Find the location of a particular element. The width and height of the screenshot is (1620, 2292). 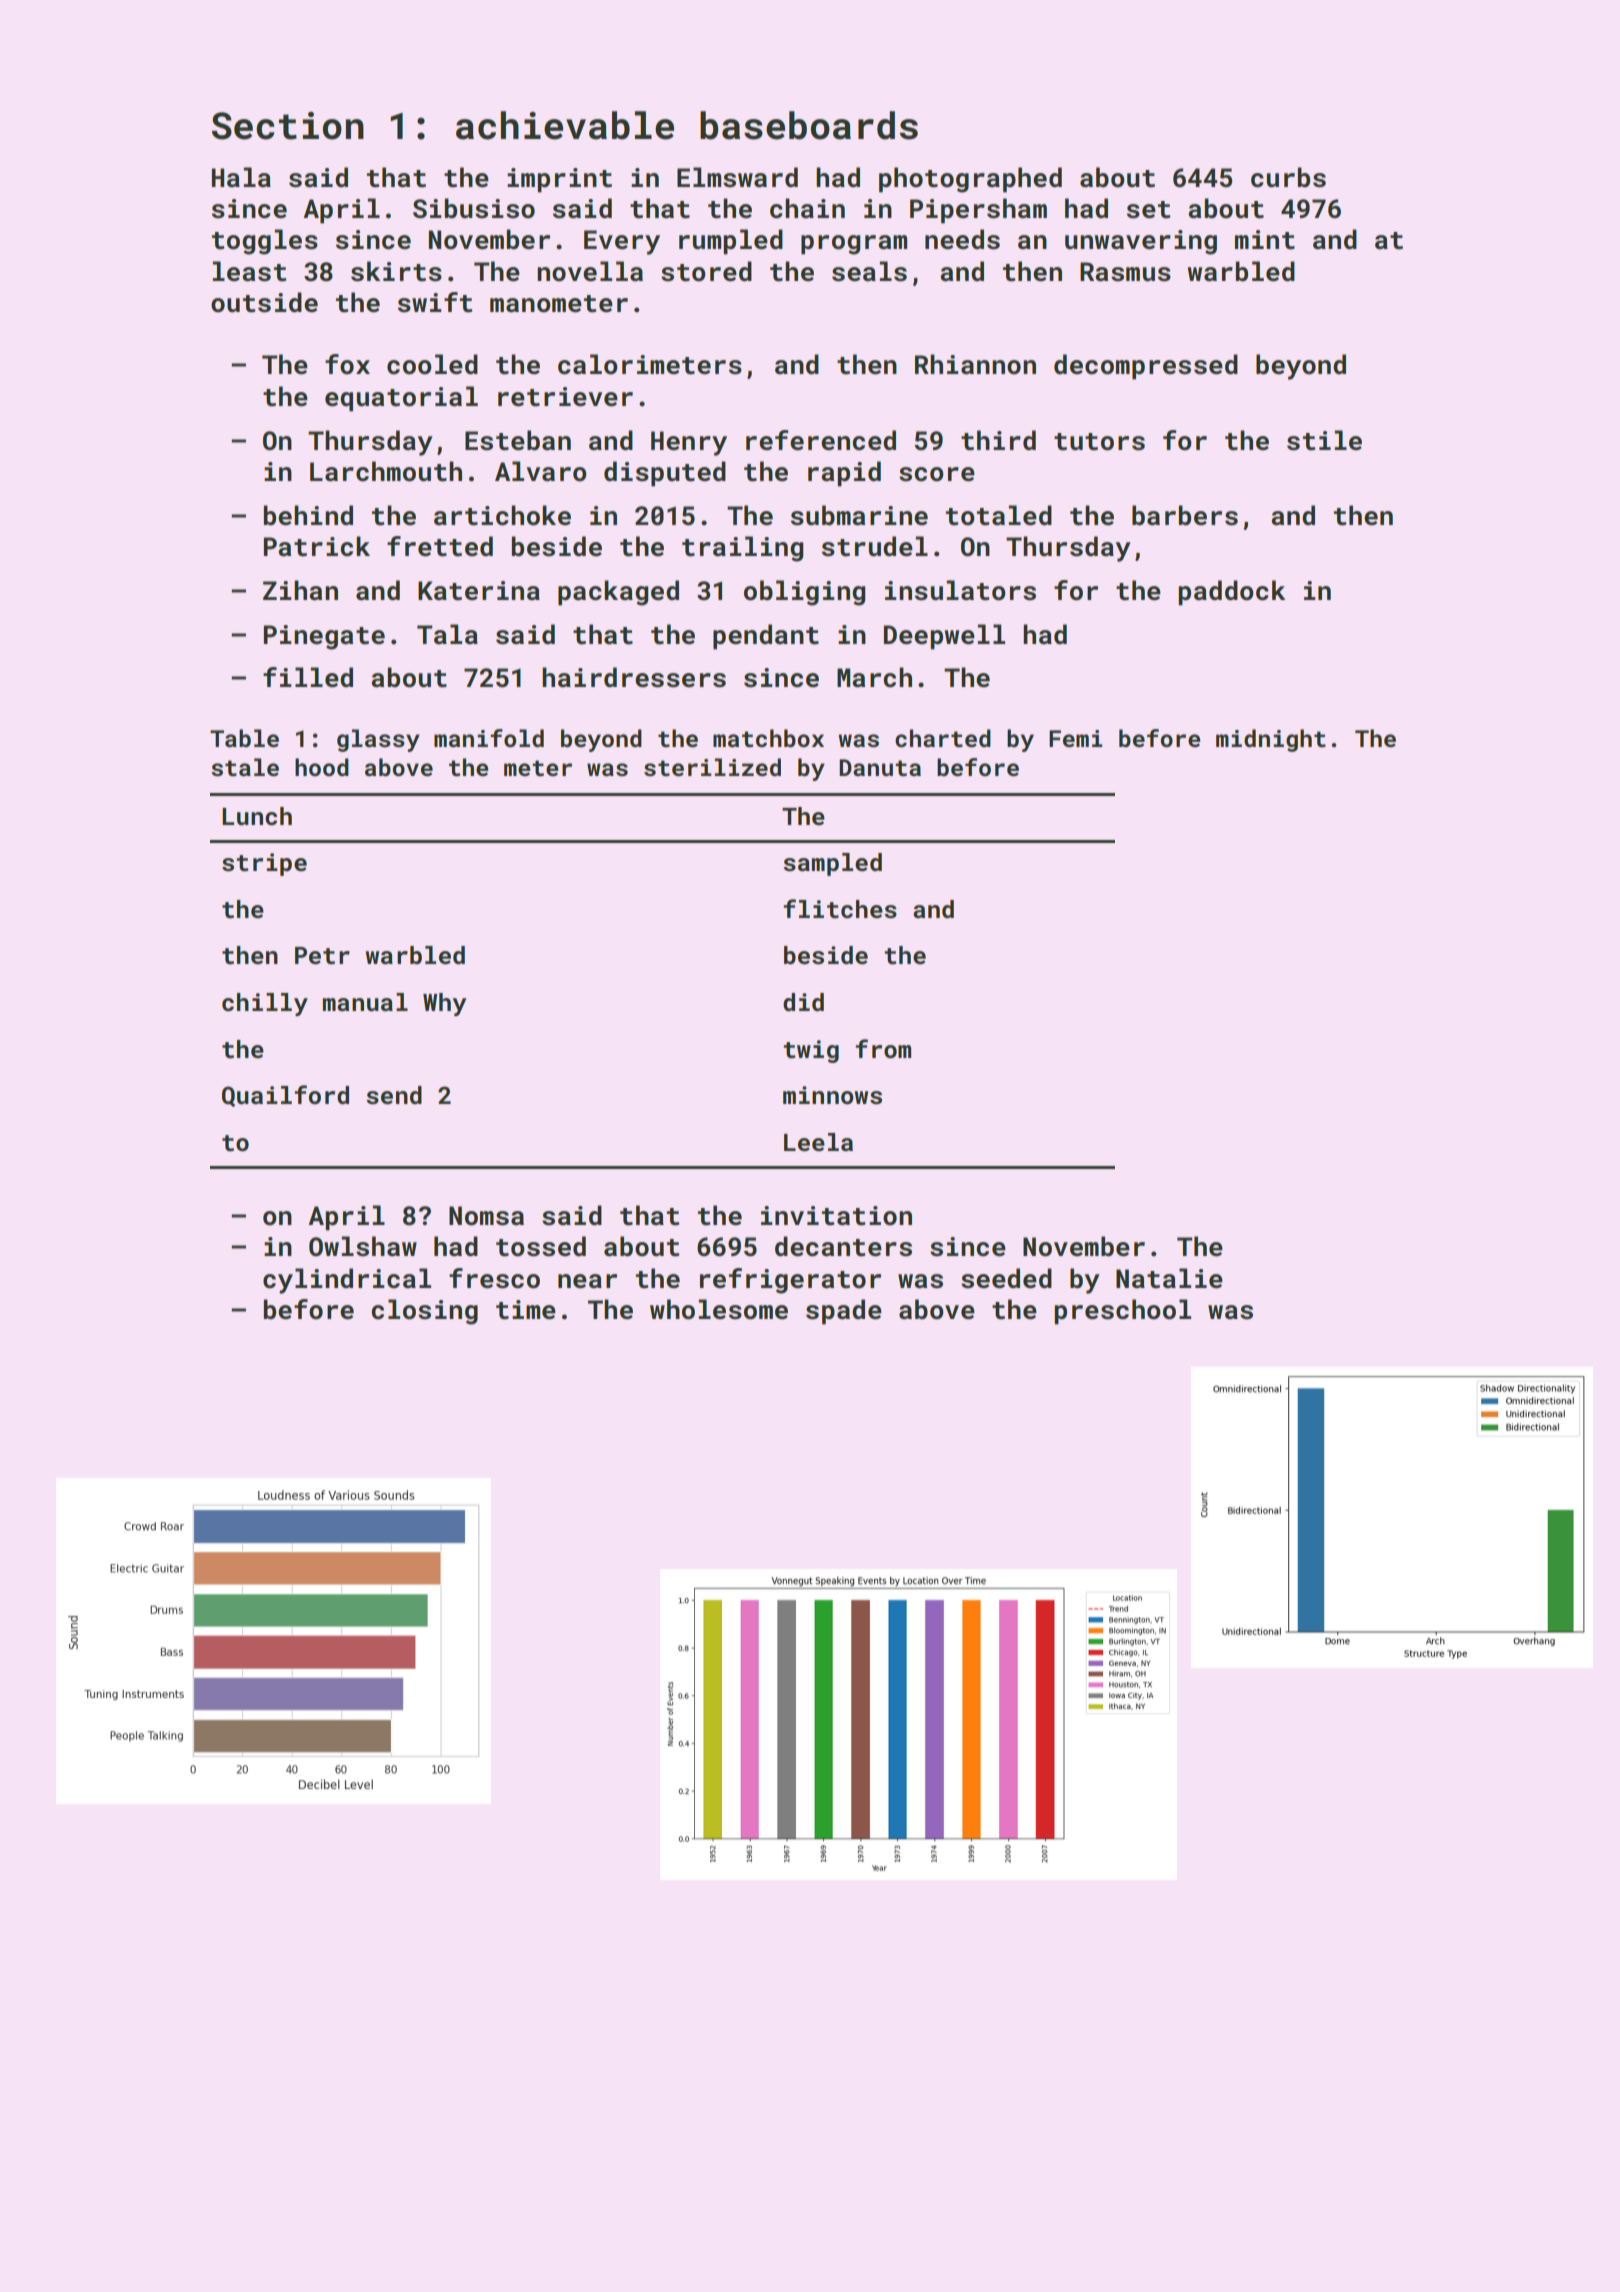

flitches is located at coordinates (840, 909).
